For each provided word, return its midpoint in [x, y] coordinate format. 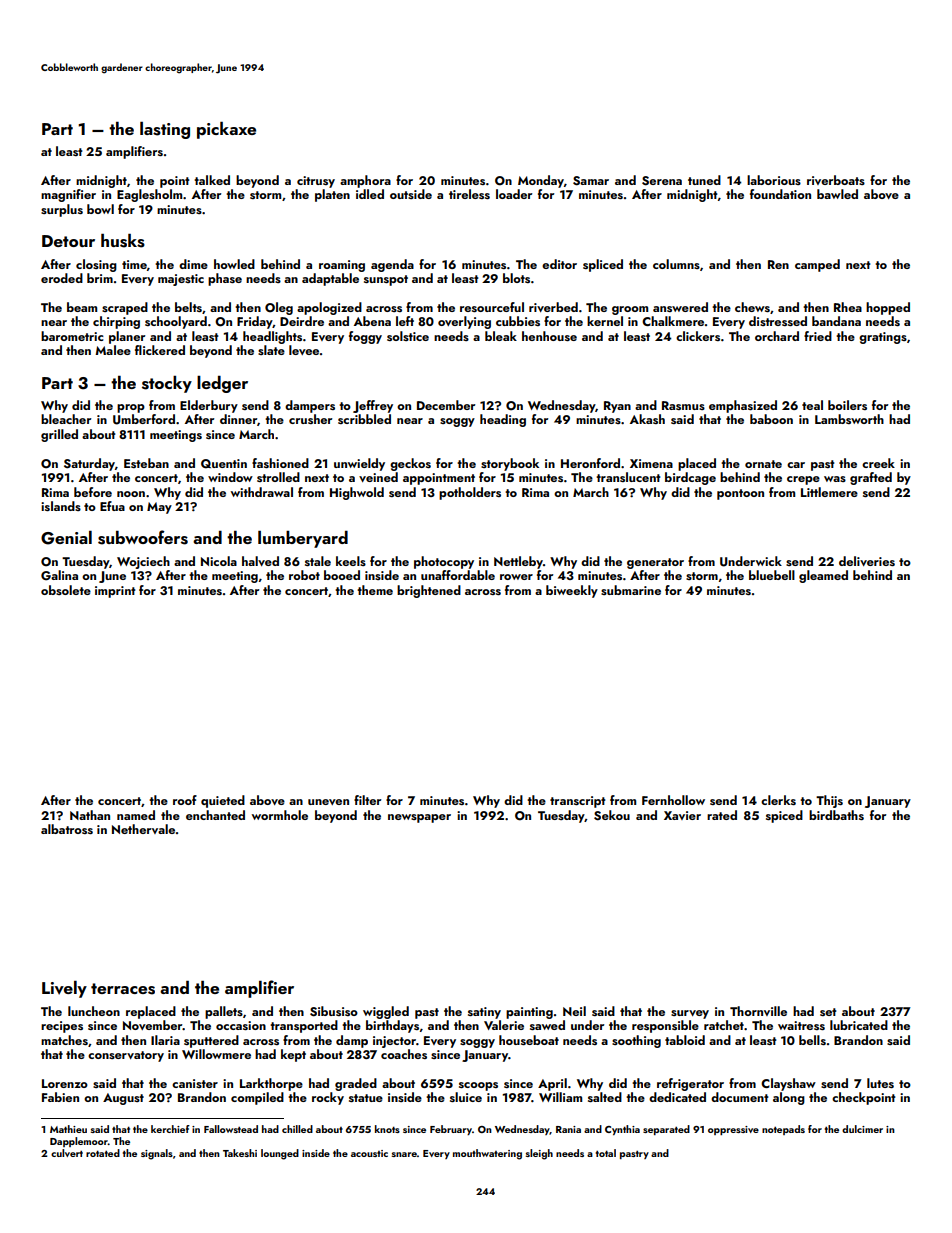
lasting [165, 130]
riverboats [836, 180]
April [552, 1084]
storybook [510, 464]
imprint [115, 592]
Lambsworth [849, 419]
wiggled [386, 1012]
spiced [784, 816]
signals [157, 1154]
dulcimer [862, 1129]
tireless [469, 194]
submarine [631, 590]
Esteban [146, 463]
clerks [778, 800]
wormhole [280, 815]
